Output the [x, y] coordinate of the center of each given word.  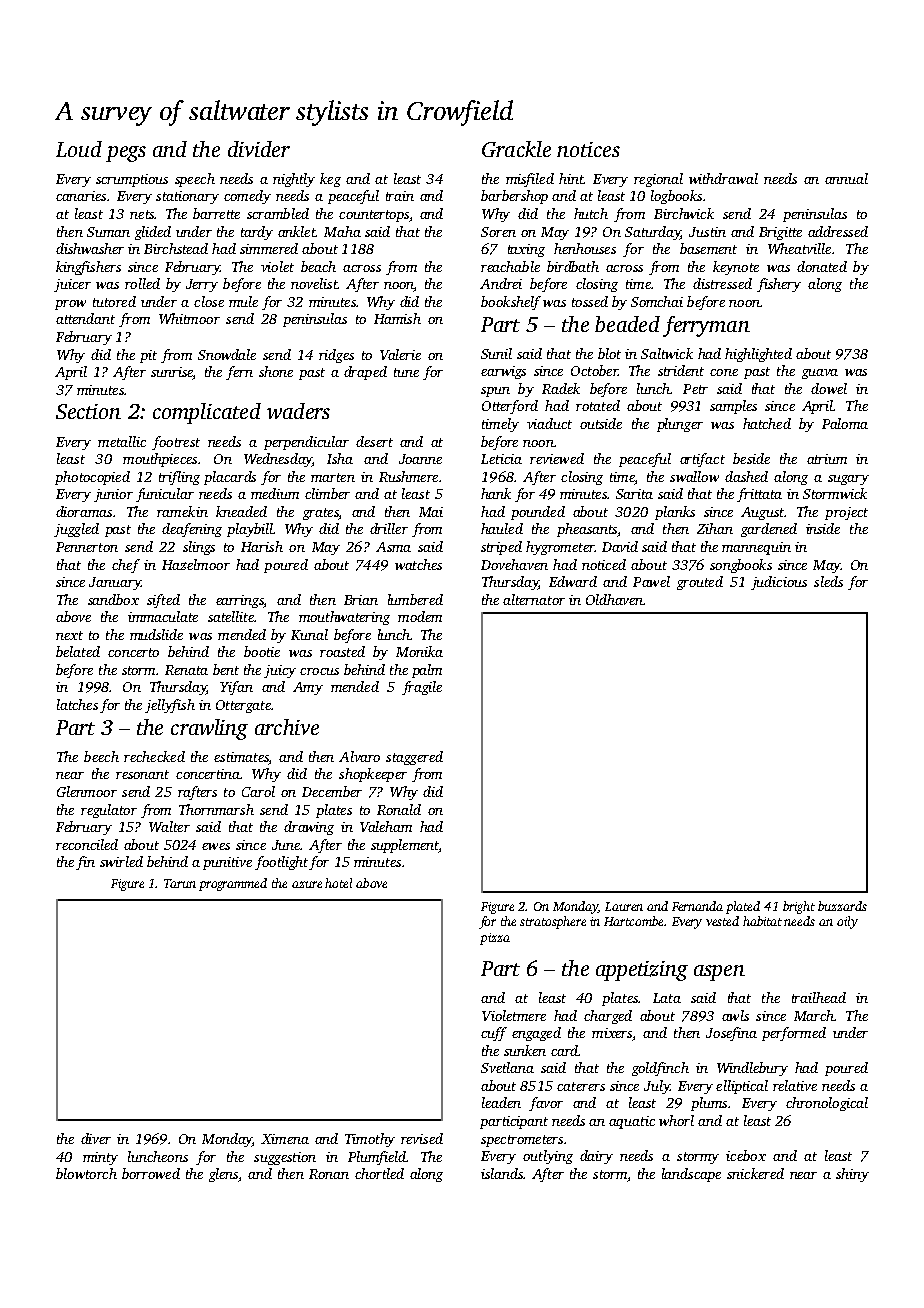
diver [96, 1138]
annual [846, 178]
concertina [208, 774]
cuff [494, 1034]
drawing [309, 828]
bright [799, 907]
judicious [779, 583]
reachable [510, 266]
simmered [269, 248]
